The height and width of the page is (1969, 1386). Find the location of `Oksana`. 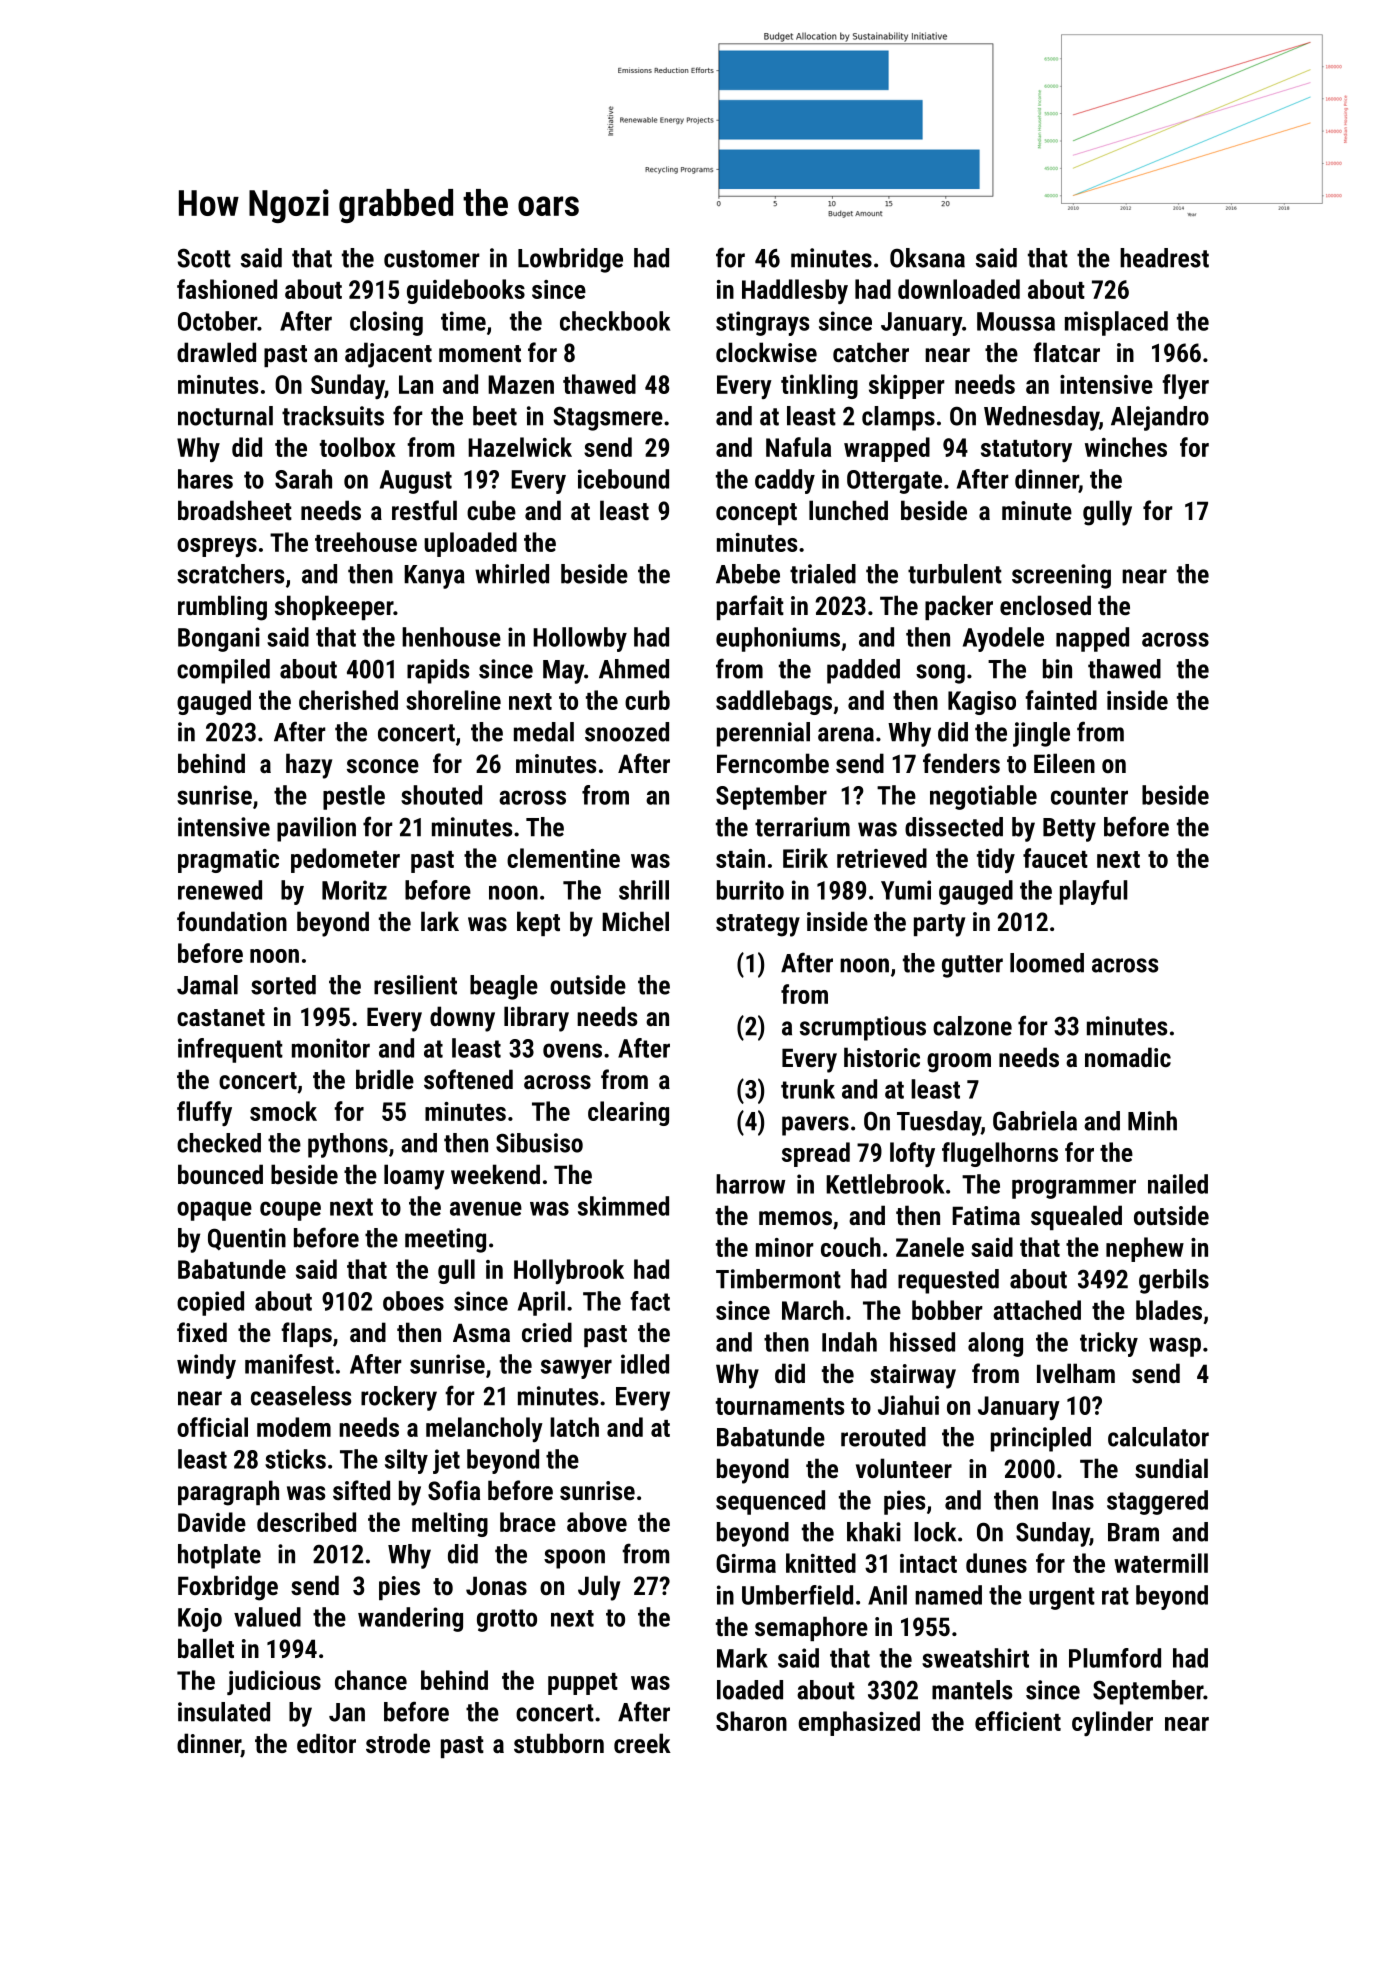

Oksana is located at coordinates (927, 258).
